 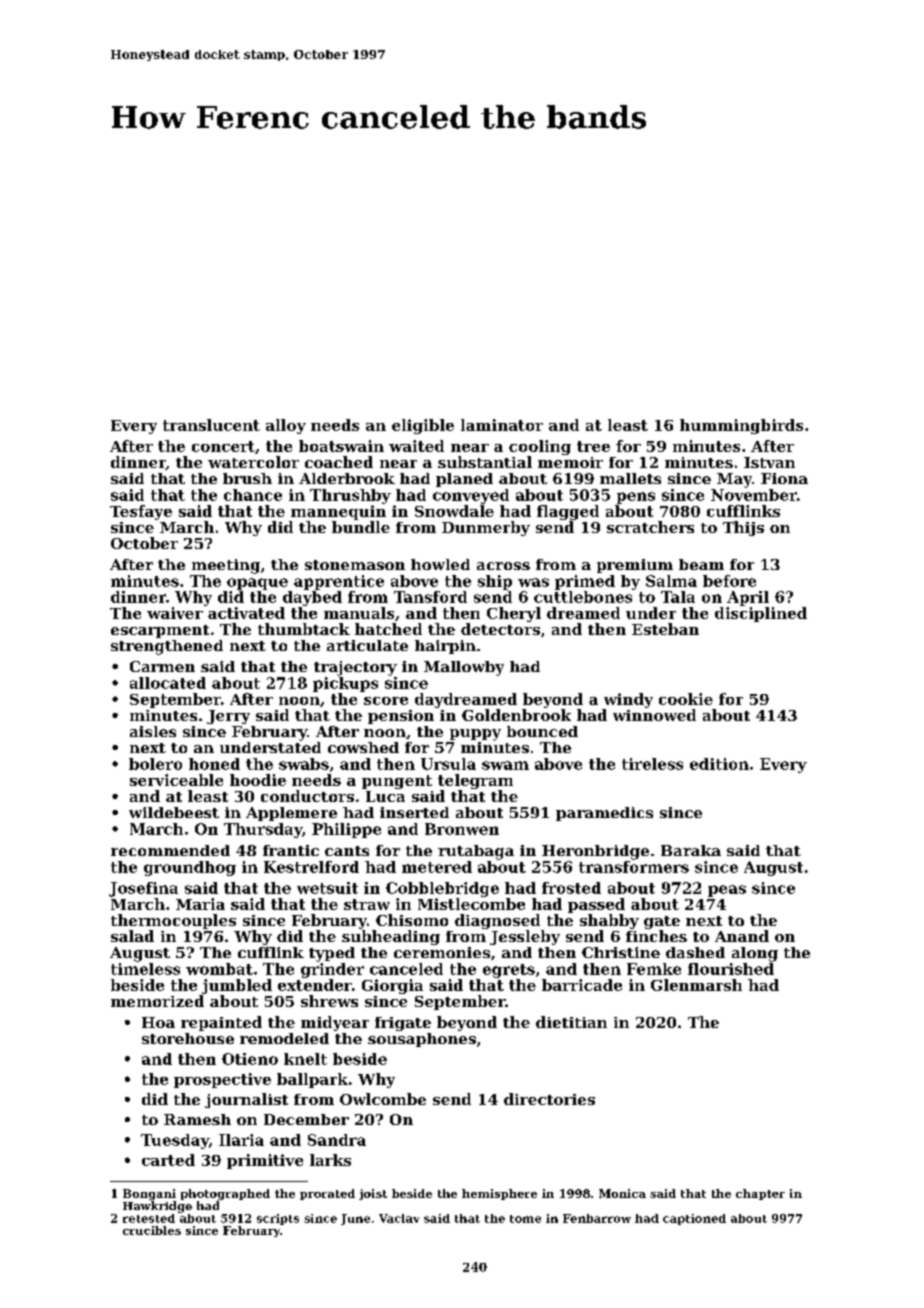 What do you see at coordinates (476, 852) in the image?
I see `rutabaga` at bounding box center [476, 852].
